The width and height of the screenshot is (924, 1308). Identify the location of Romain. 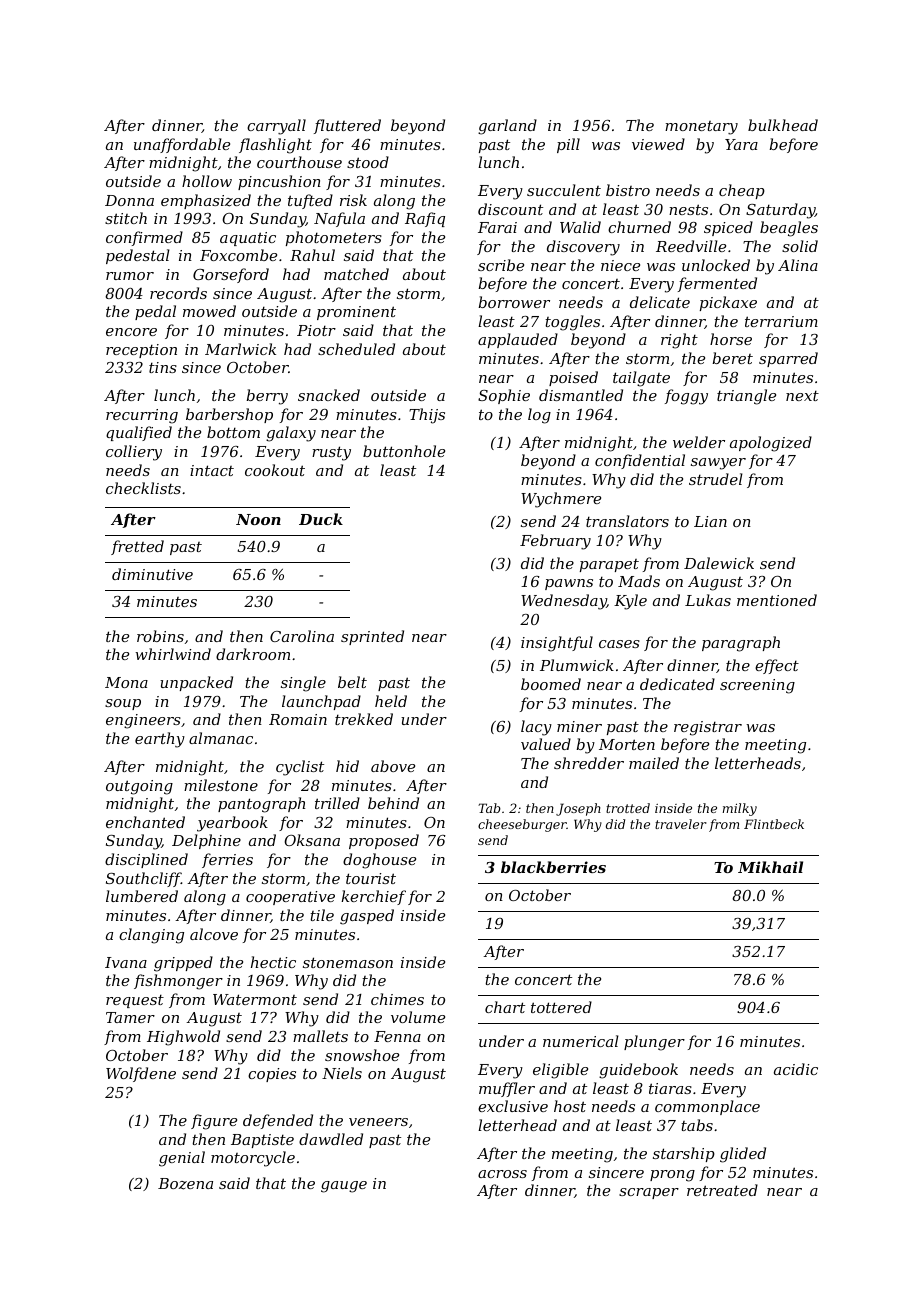
(298, 719).
